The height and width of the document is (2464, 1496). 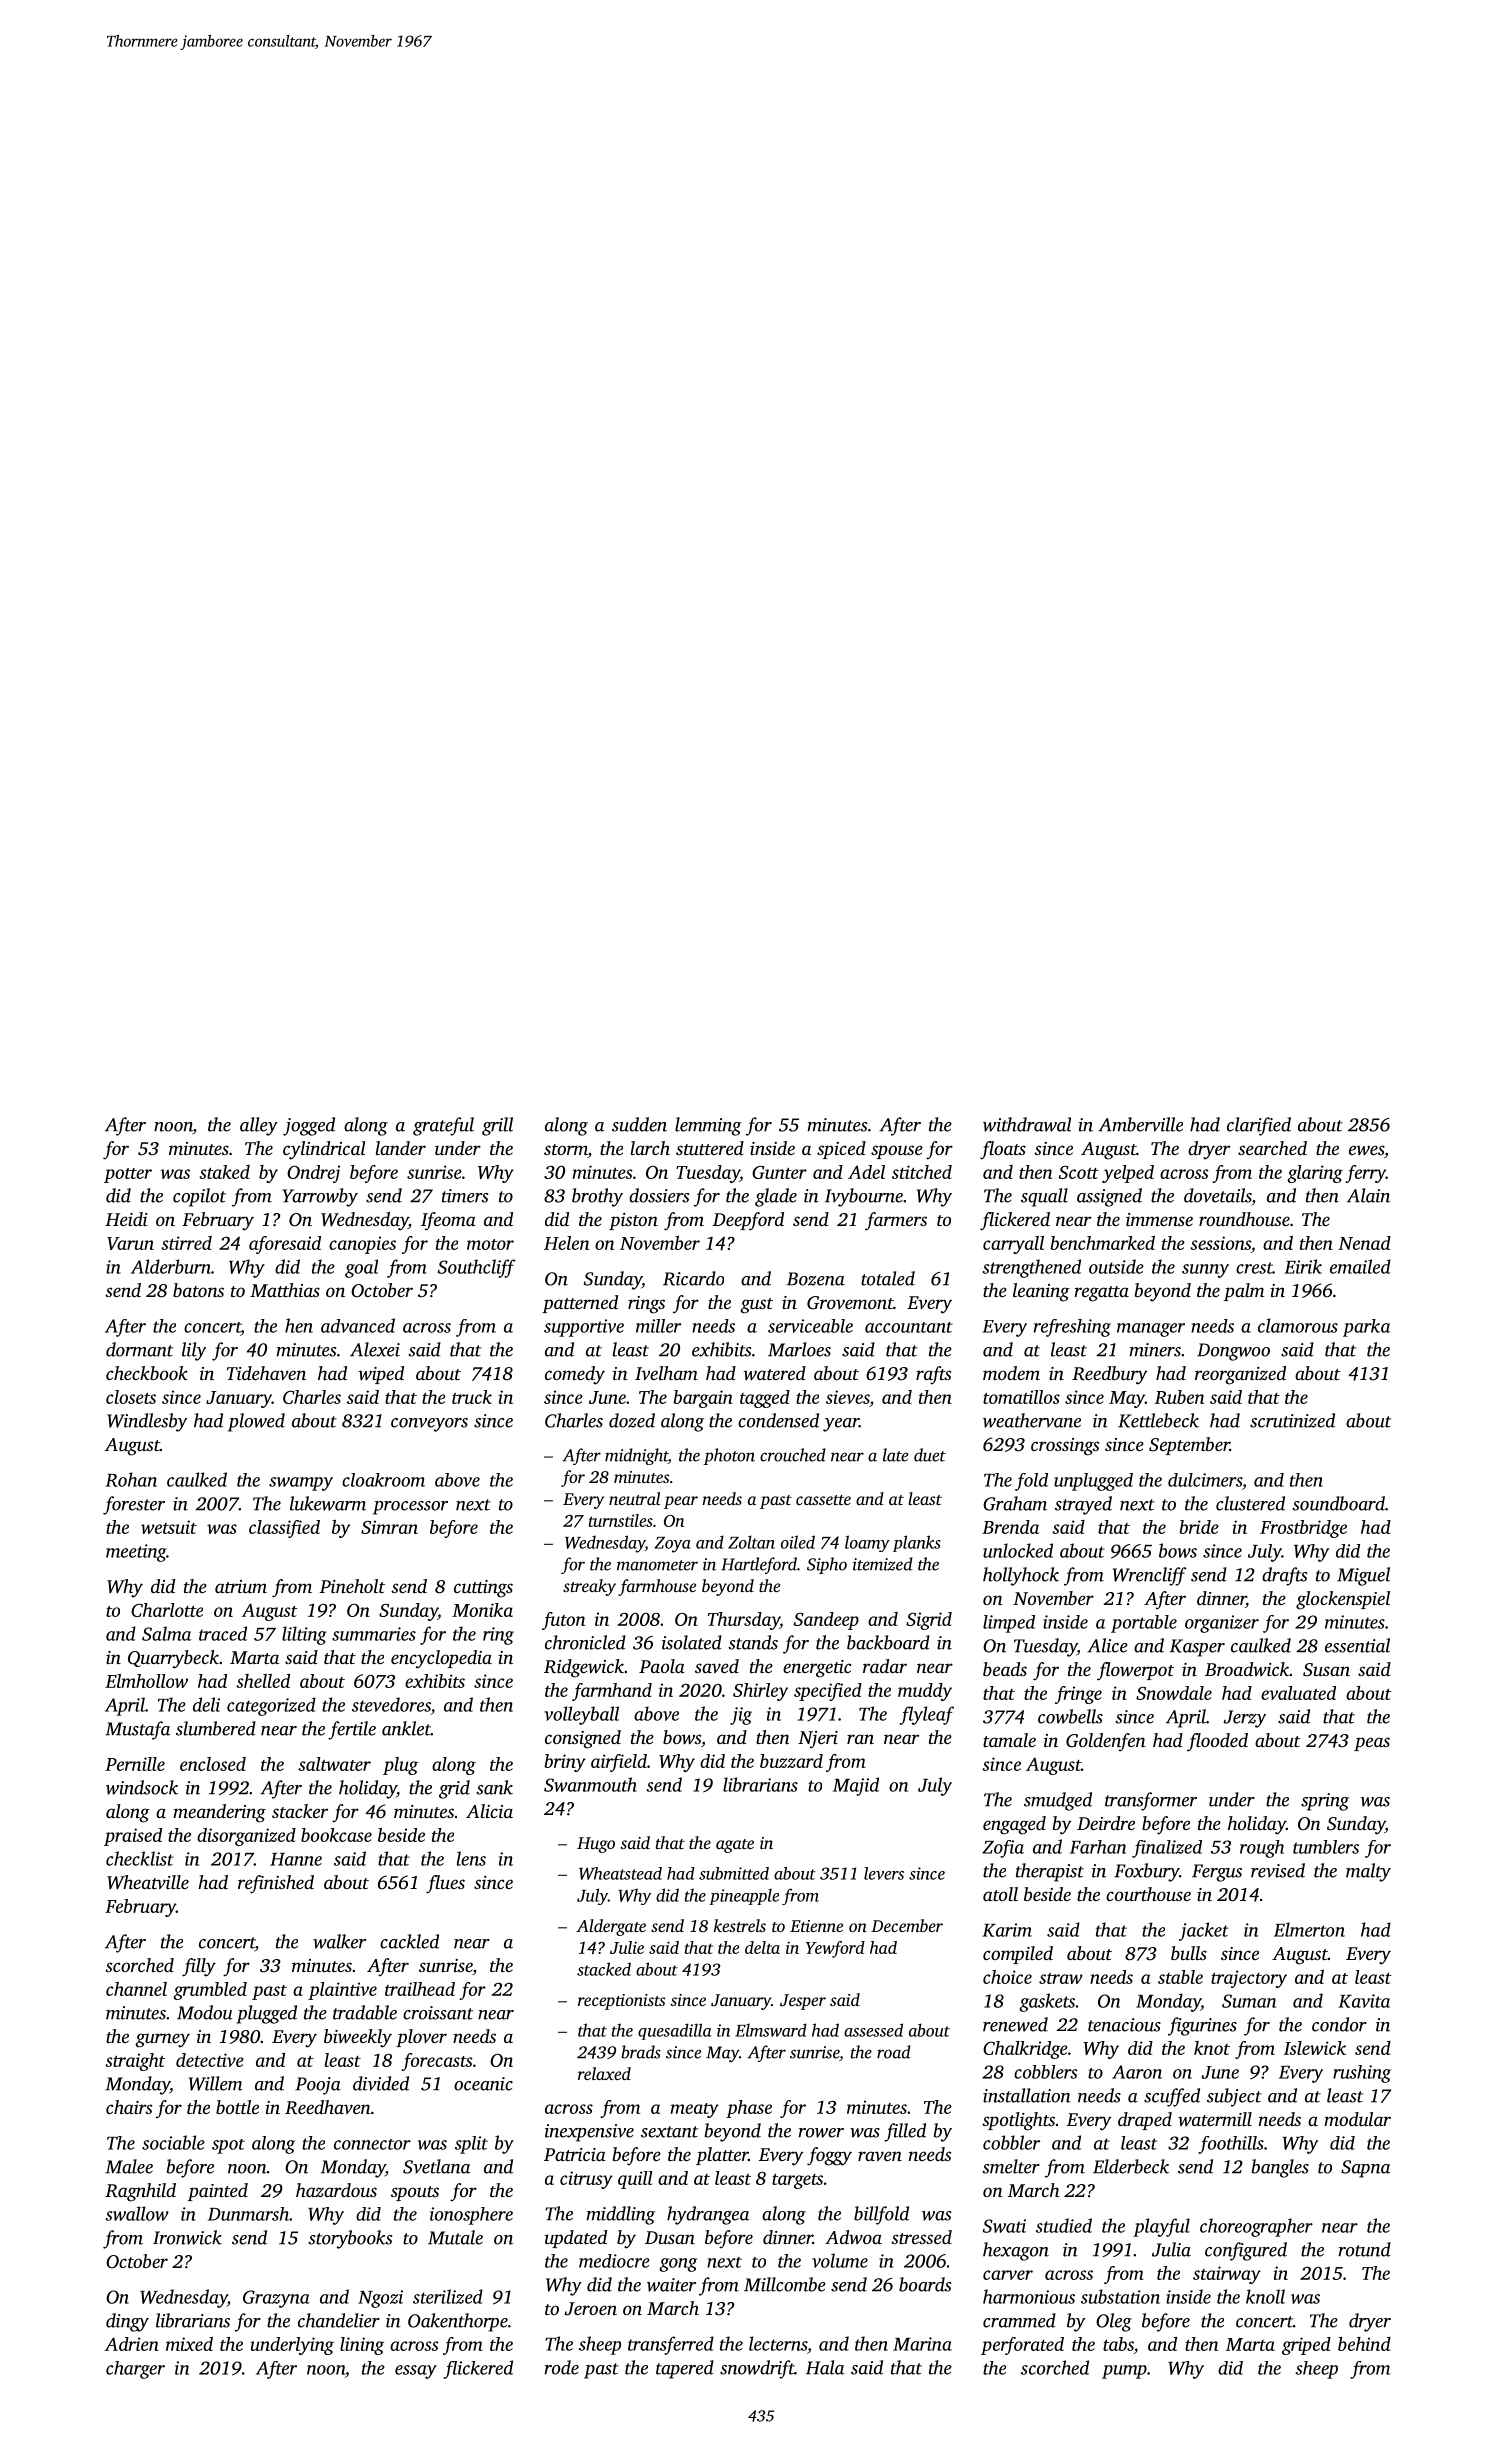 I want to click on atrium, so click(x=241, y=1586).
